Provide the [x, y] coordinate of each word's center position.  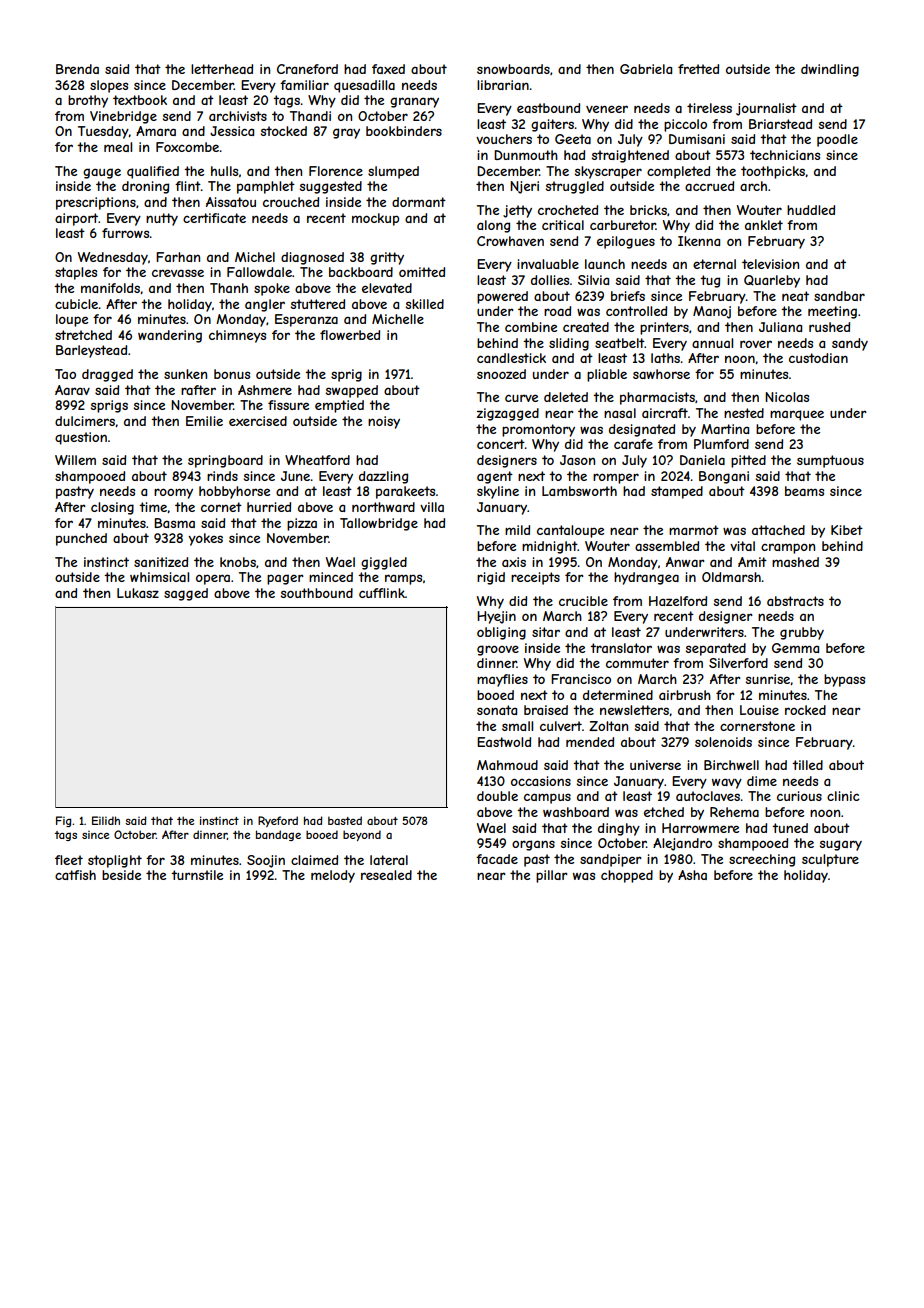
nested [744, 413]
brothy [88, 101]
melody [333, 876]
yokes [205, 539]
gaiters [552, 125]
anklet [764, 225]
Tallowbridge [379, 524]
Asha [692, 875]
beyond [362, 835]
